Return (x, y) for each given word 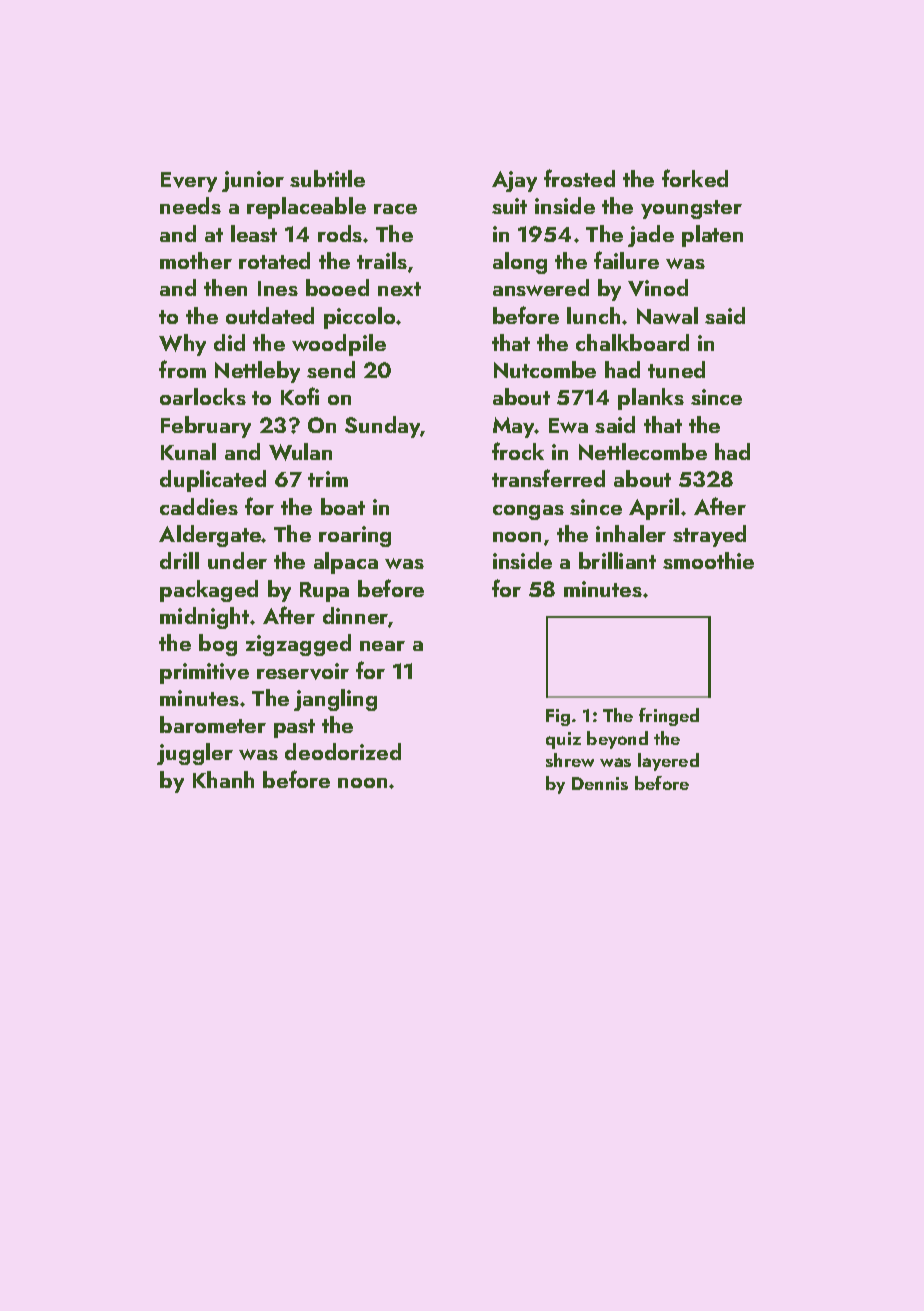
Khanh (223, 779)
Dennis (600, 783)
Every (189, 182)
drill (179, 560)
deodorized (343, 751)
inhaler (631, 533)
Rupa (324, 592)
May (514, 427)
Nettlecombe (643, 451)
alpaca (346, 563)
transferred (548, 478)
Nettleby (257, 372)
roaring (355, 536)
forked (695, 178)
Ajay (514, 181)
